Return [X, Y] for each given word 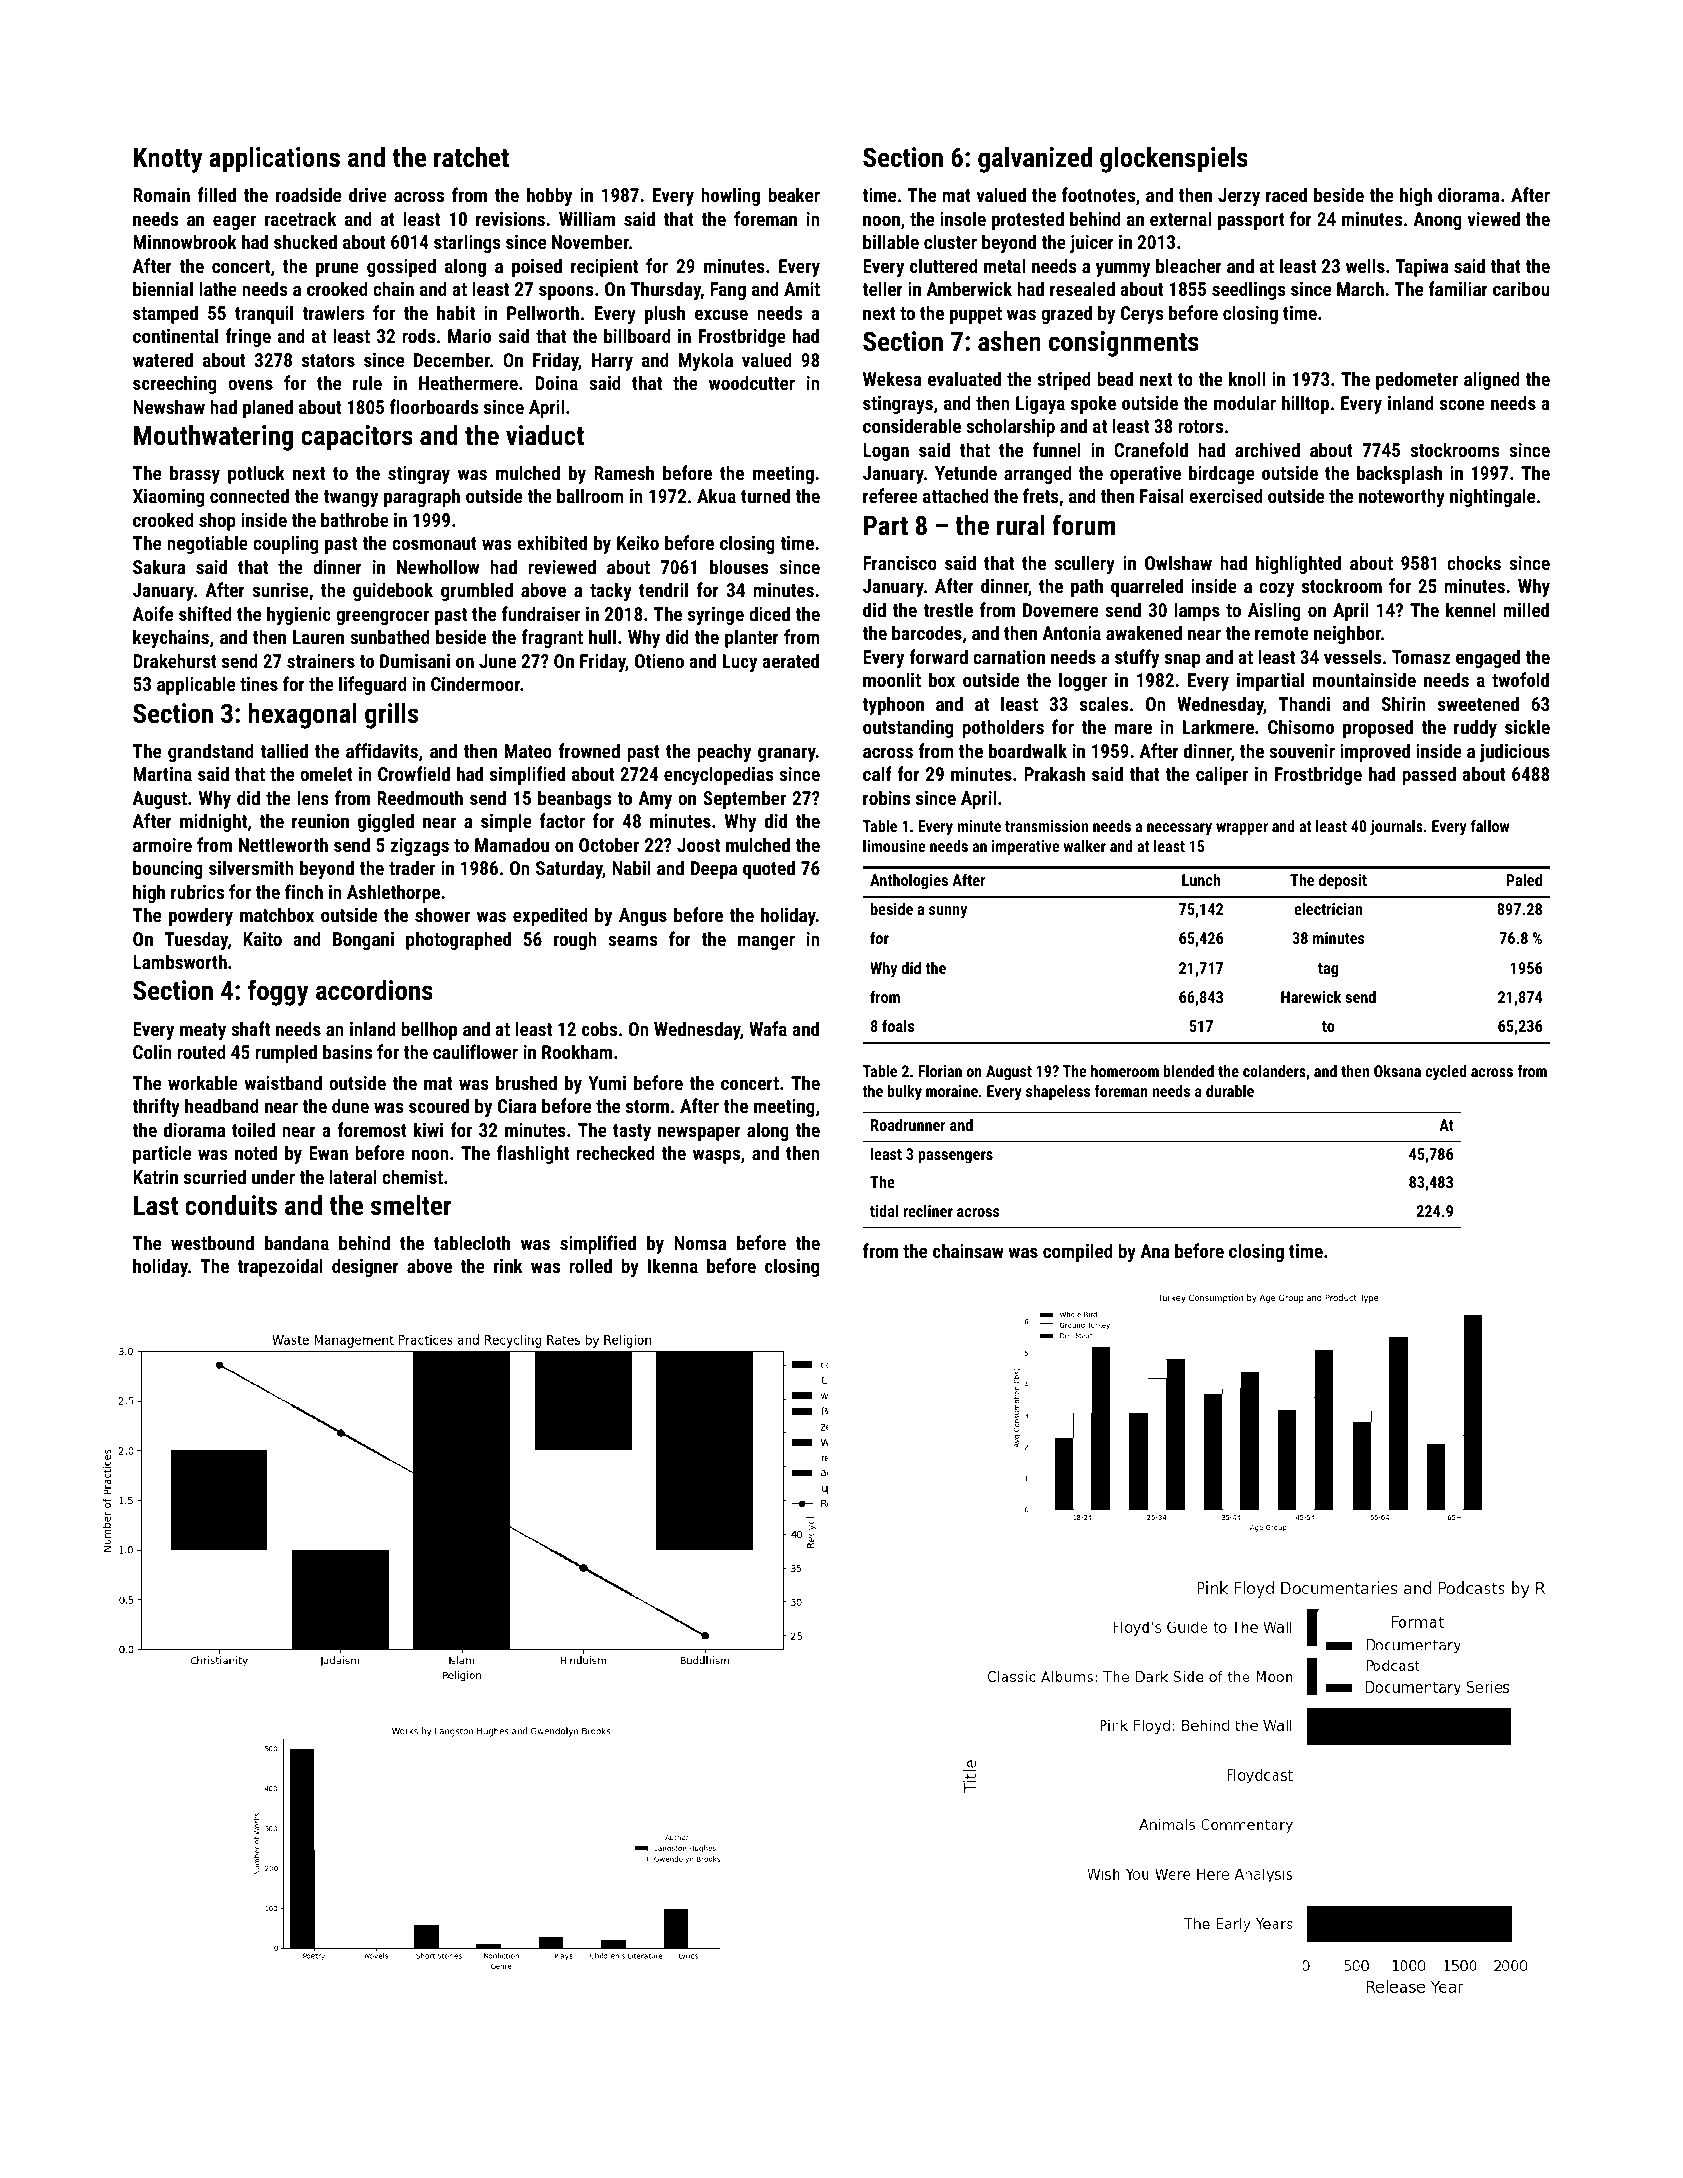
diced [769, 613]
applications [274, 160]
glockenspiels [1174, 160]
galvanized [1035, 160]
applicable [196, 685]
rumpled [286, 1053]
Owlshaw [1178, 562]
